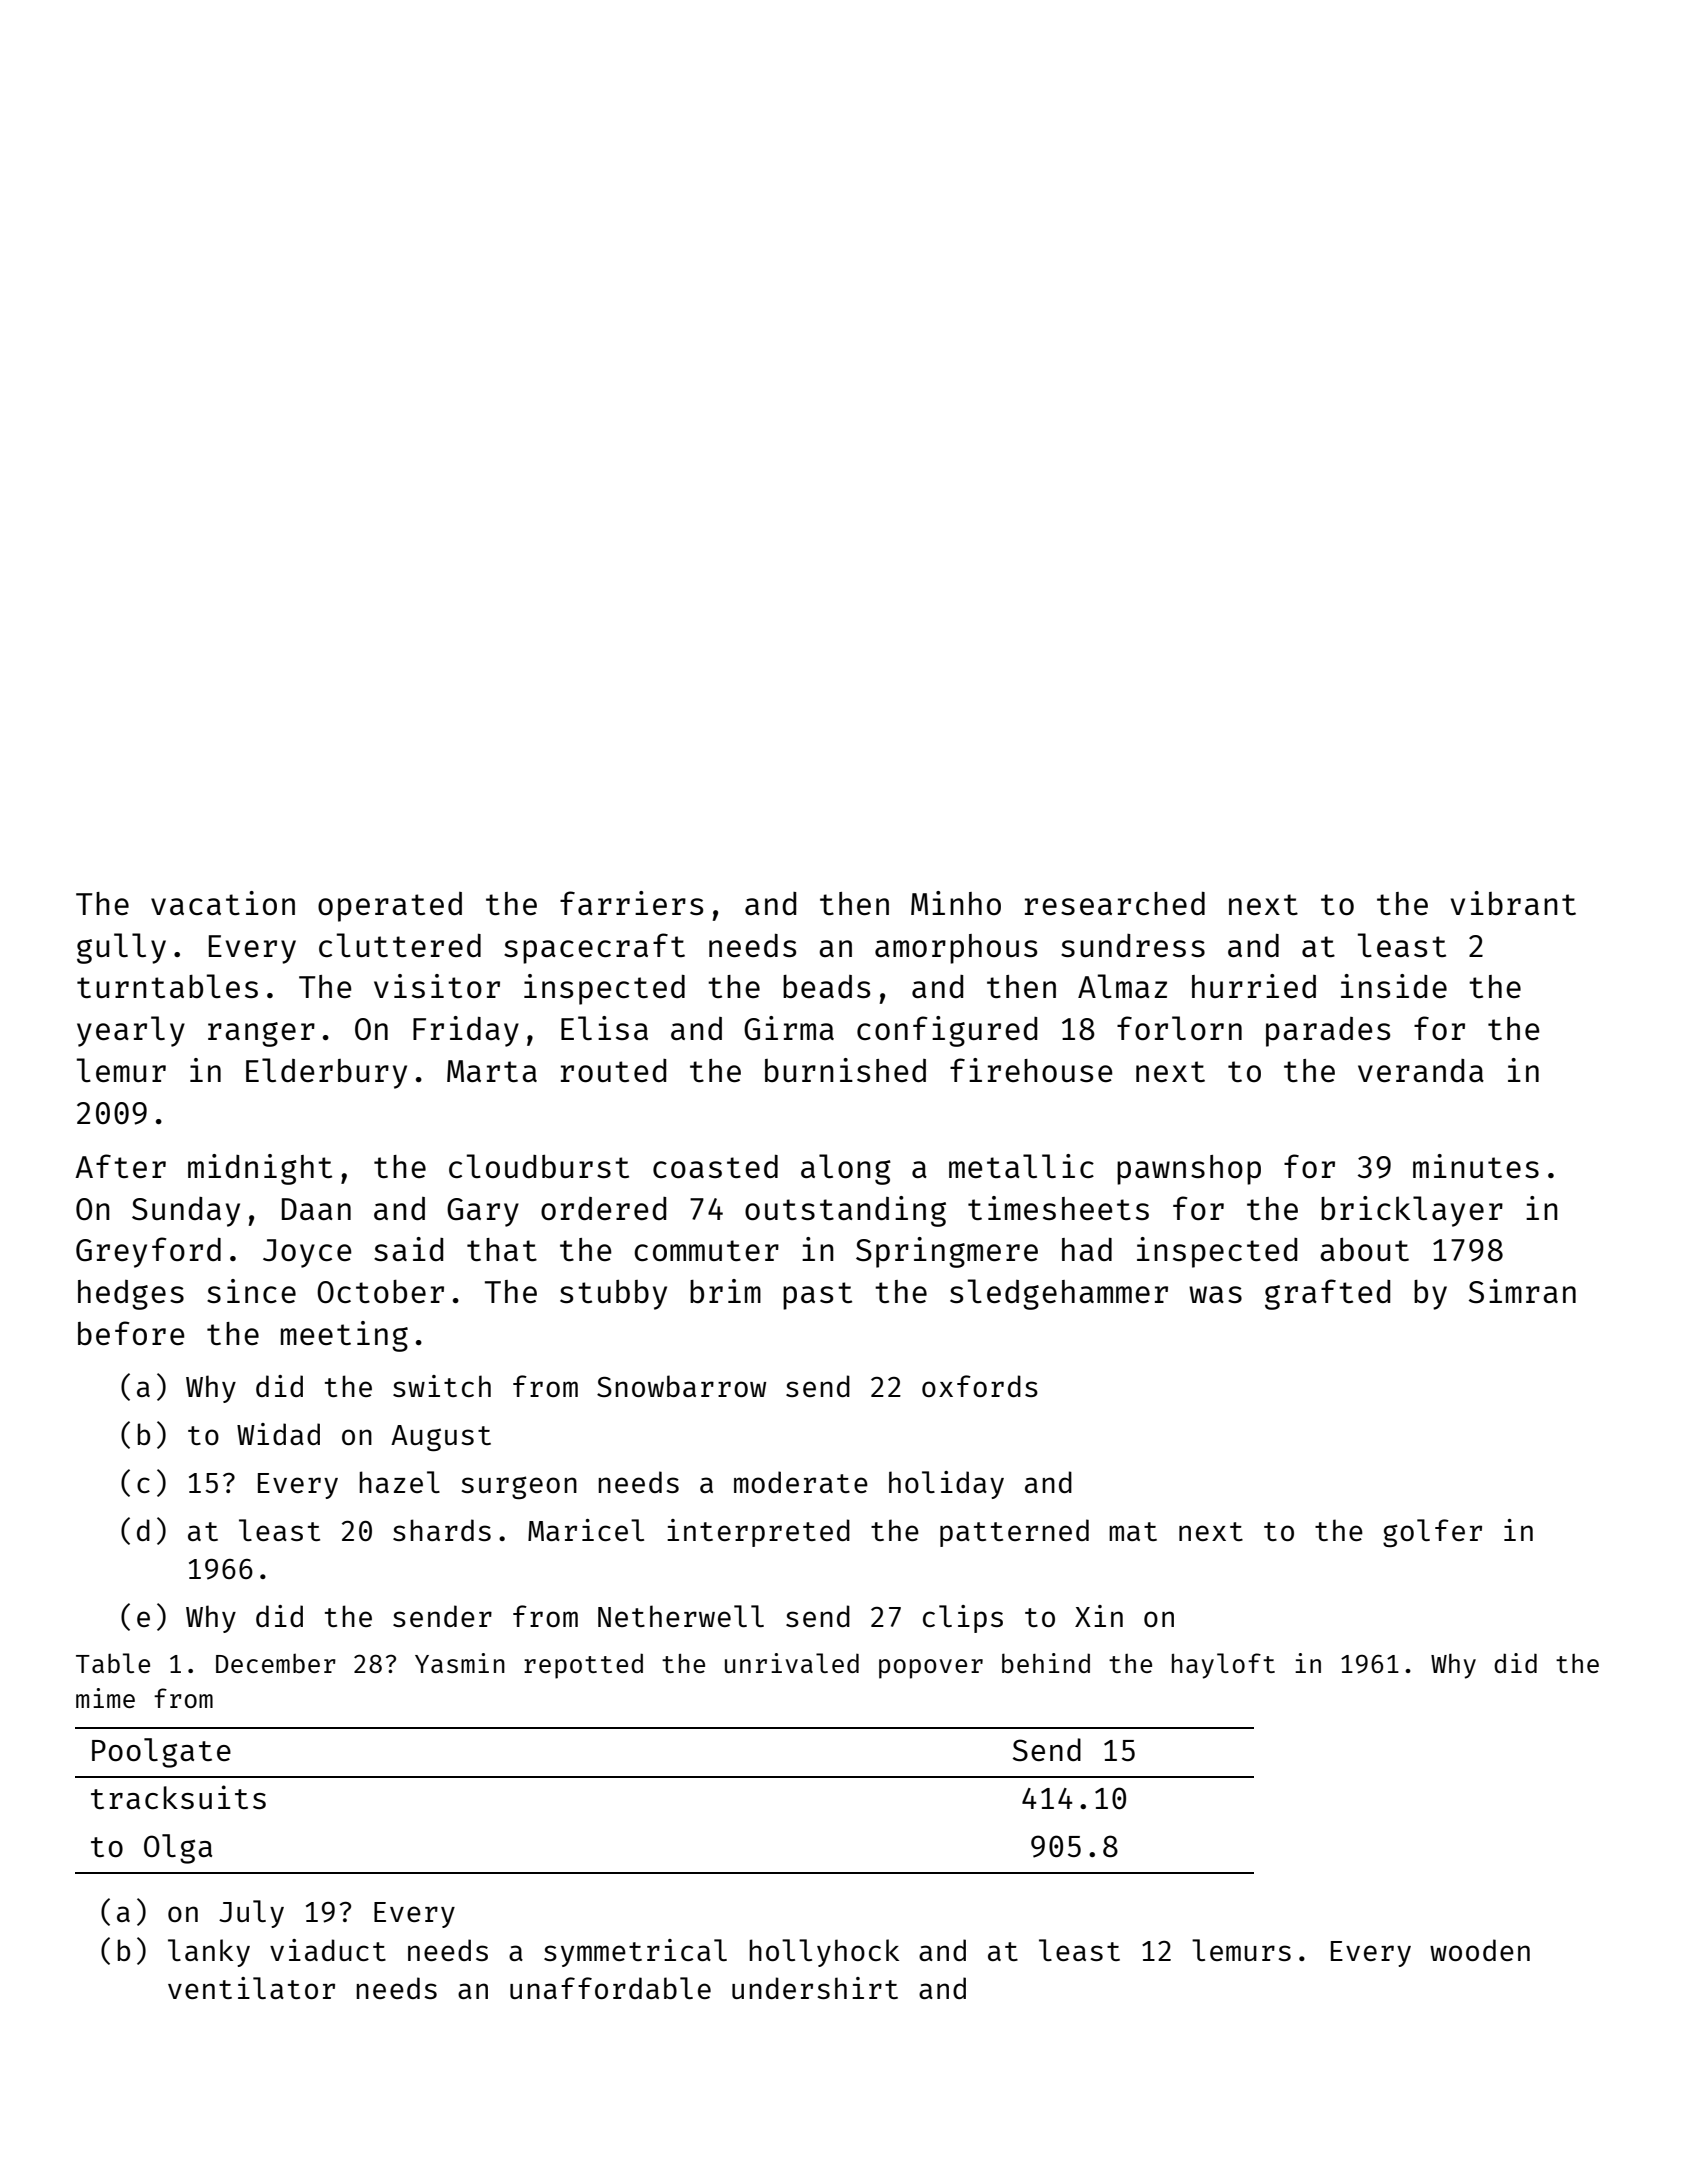  What do you see at coordinates (1099, 1616) in the screenshot?
I see `Xin` at bounding box center [1099, 1616].
